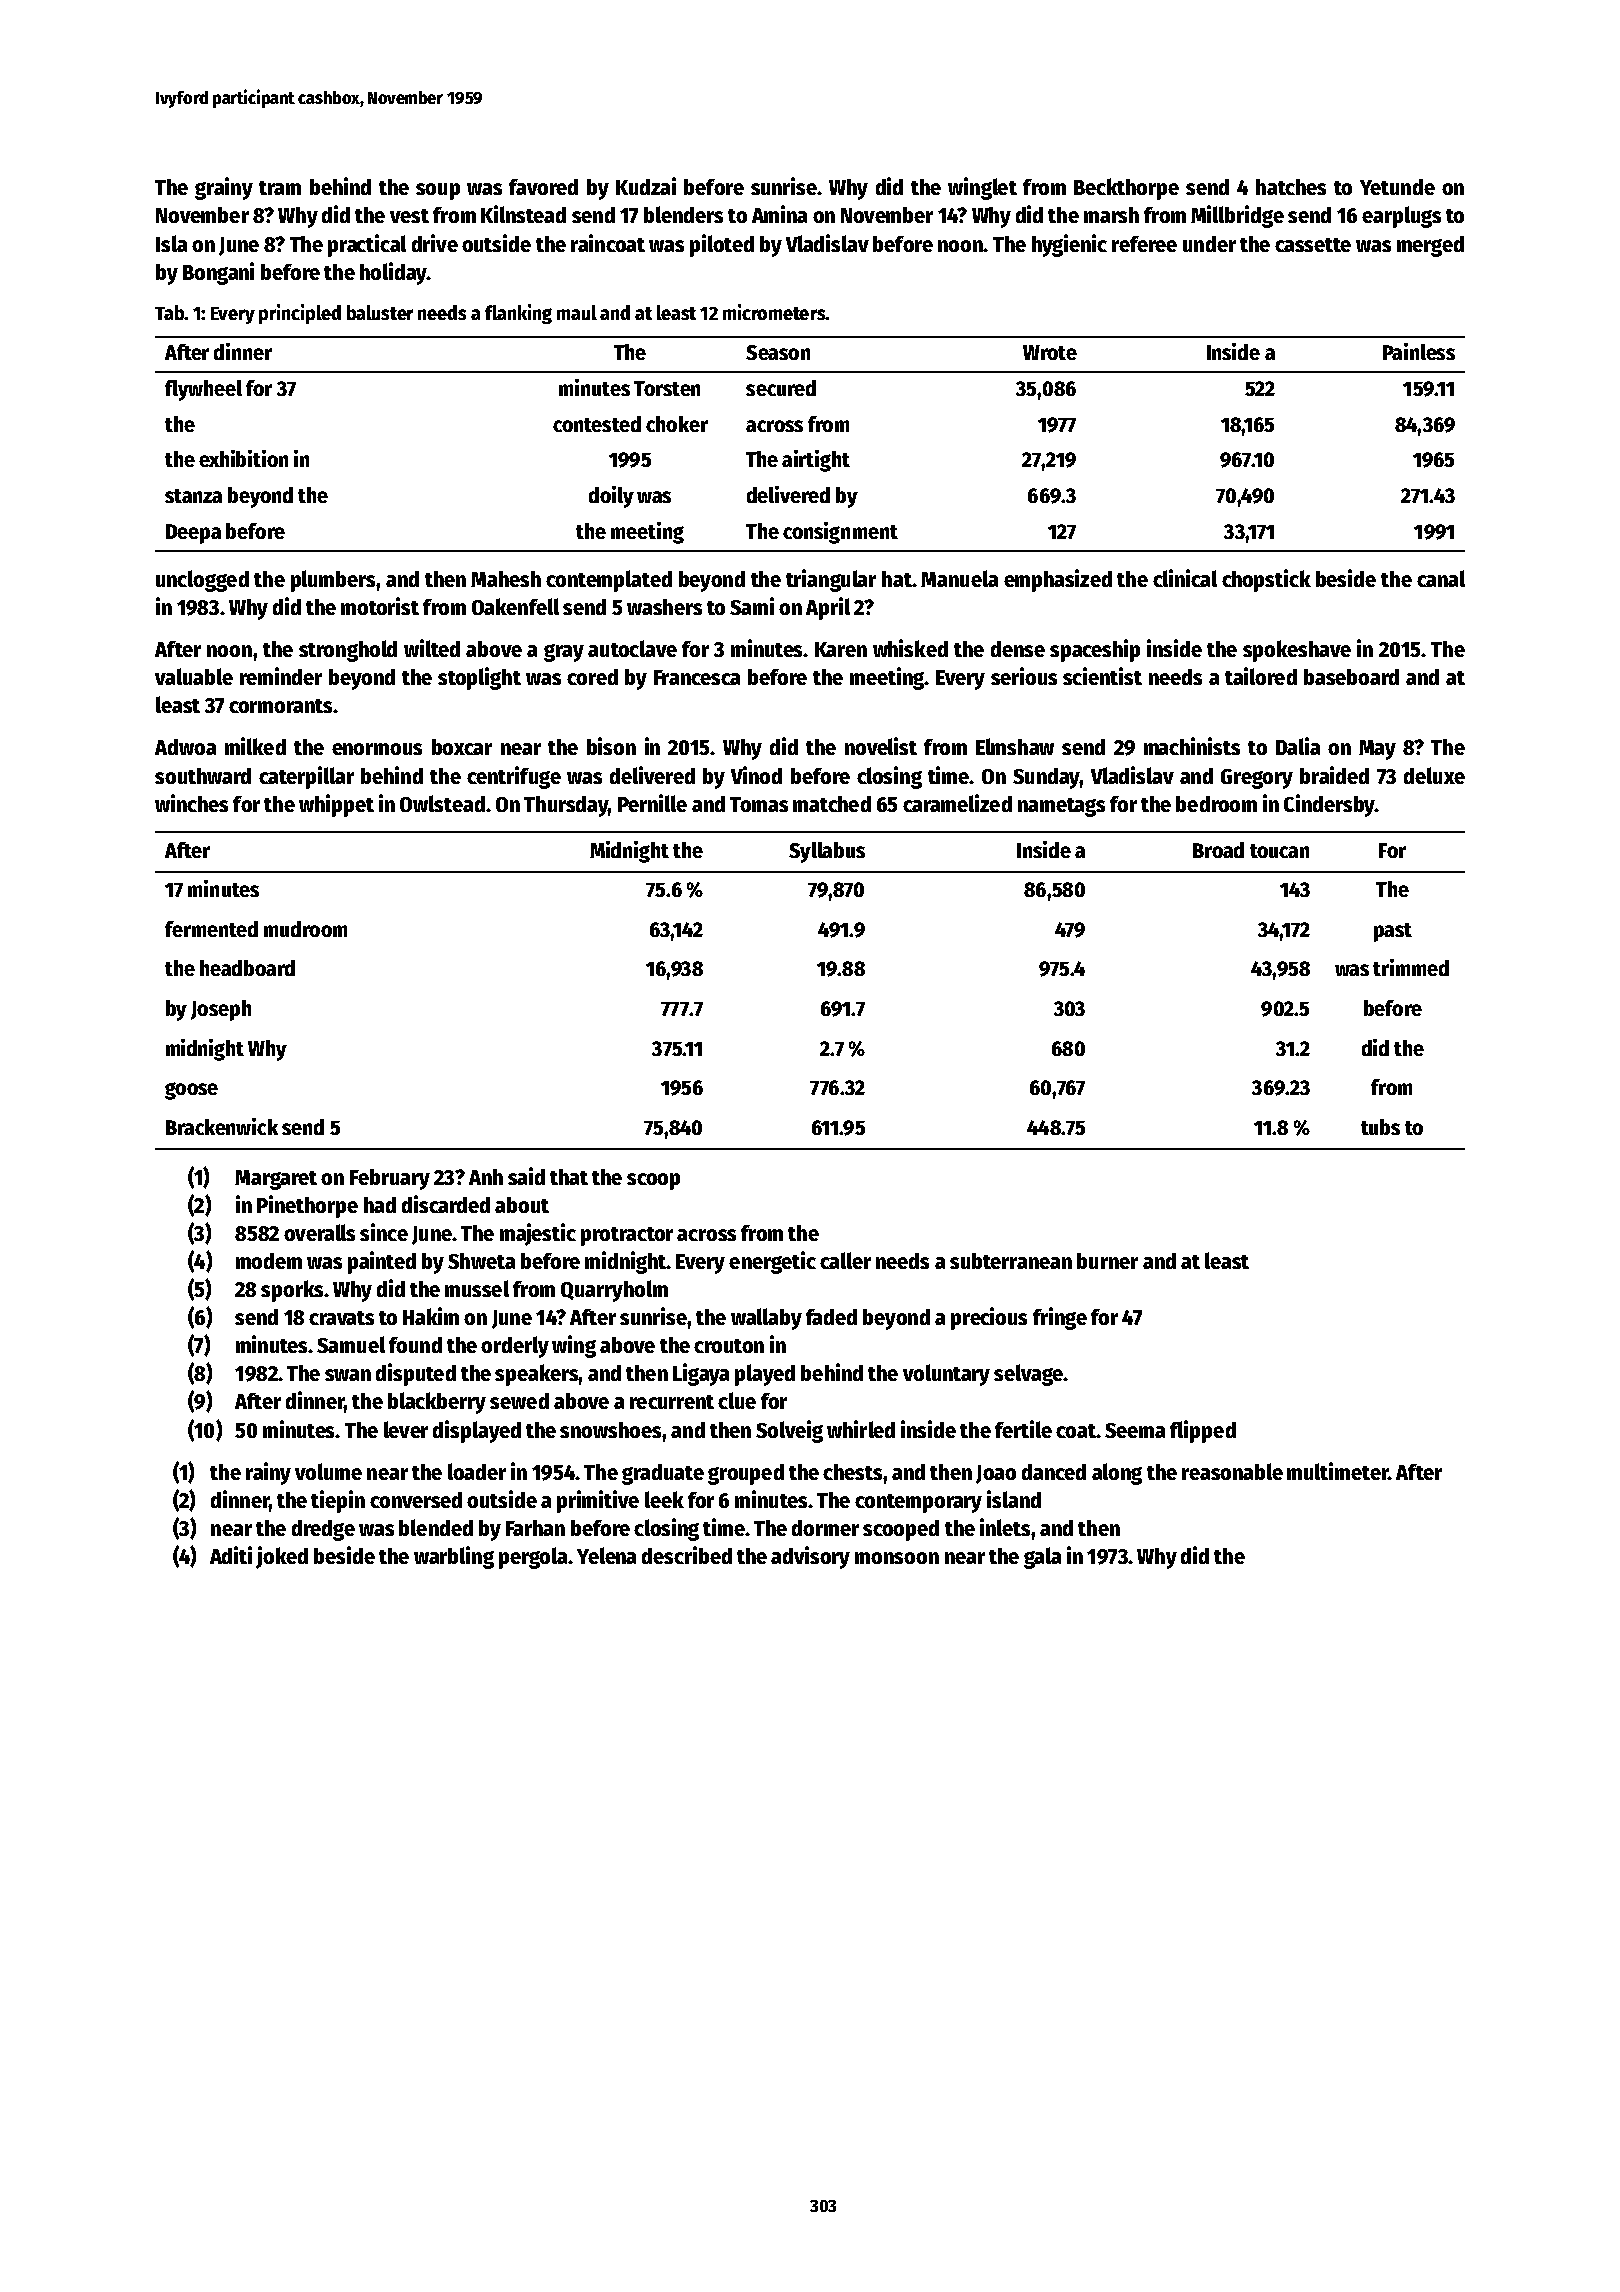 The width and height of the page is (1620, 2292). Describe the element at coordinates (779, 214) in the page. I see `Amina` at that location.
